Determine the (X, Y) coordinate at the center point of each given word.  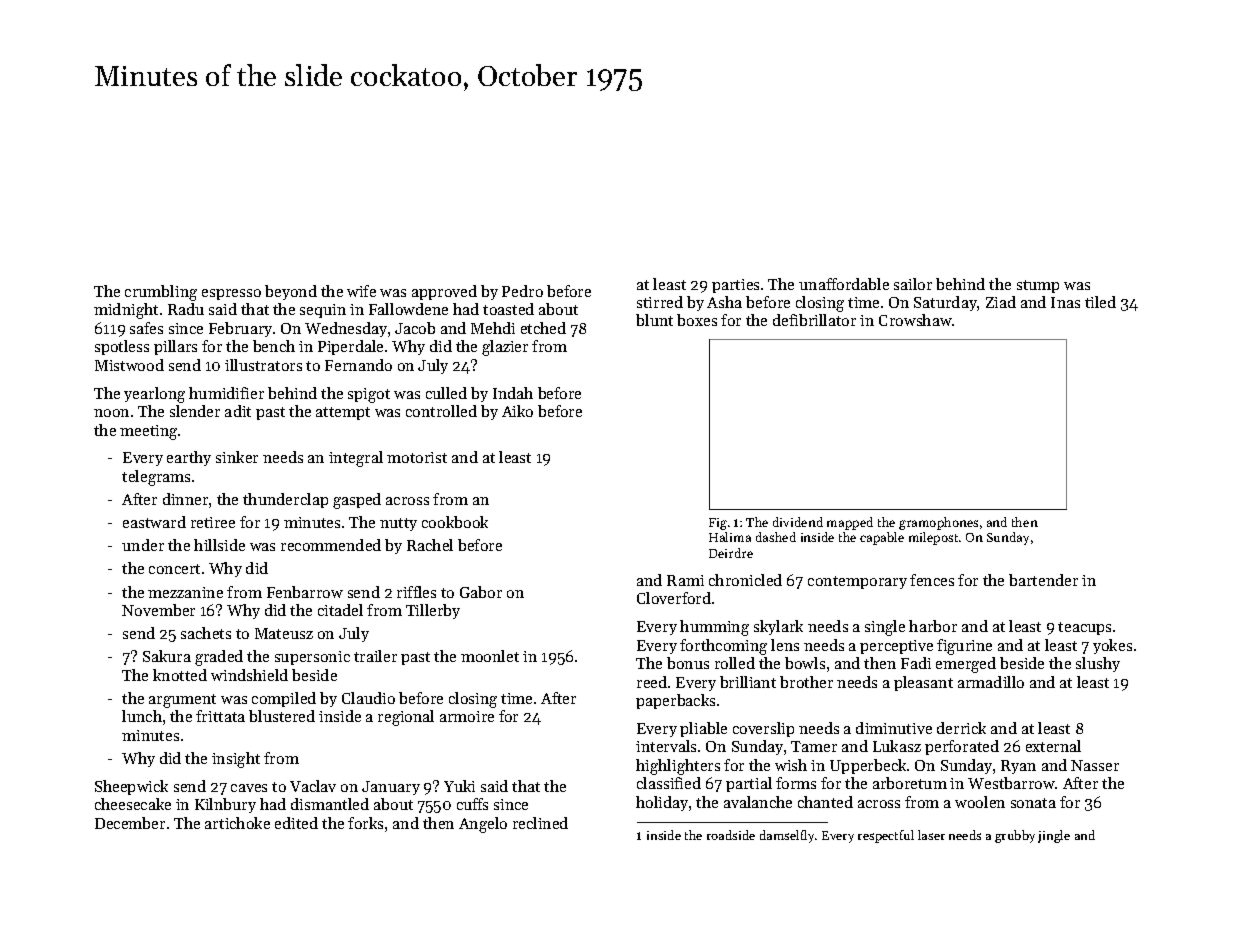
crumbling (161, 293)
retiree (213, 522)
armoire (467, 716)
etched (543, 328)
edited (296, 823)
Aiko (517, 411)
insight (236, 760)
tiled (1100, 302)
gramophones (938, 523)
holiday (662, 803)
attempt (343, 413)
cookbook (455, 522)
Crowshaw (916, 320)
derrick (961, 728)
